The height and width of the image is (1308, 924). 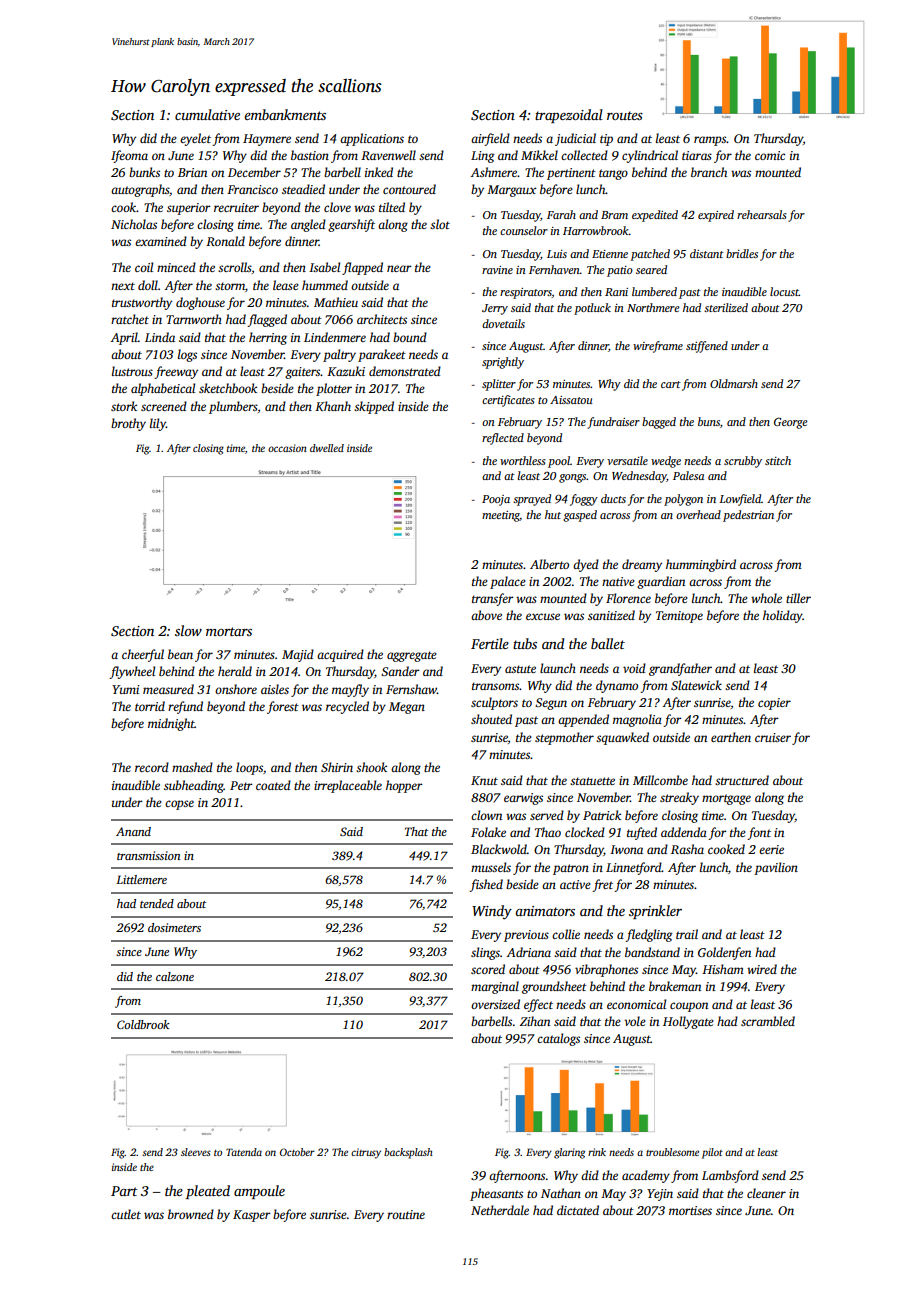 What do you see at coordinates (175, 976) in the image?
I see `calzone` at bounding box center [175, 976].
